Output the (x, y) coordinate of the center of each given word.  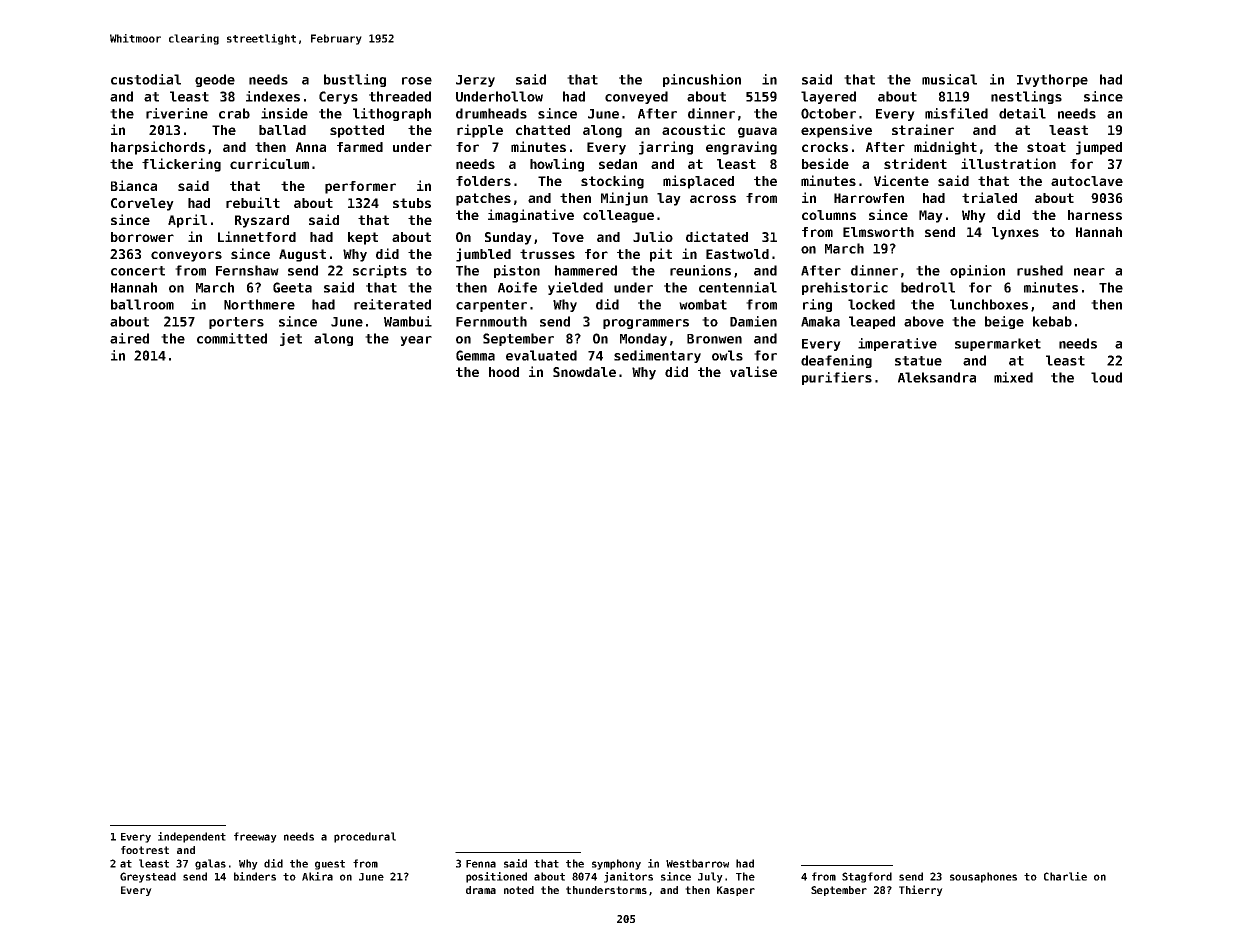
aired (129, 338)
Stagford (867, 877)
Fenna (481, 864)
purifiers (837, 378)
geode (215, 80)
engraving (741, 148)
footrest (145, 850)
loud (1106, 377)
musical (949, 79)
